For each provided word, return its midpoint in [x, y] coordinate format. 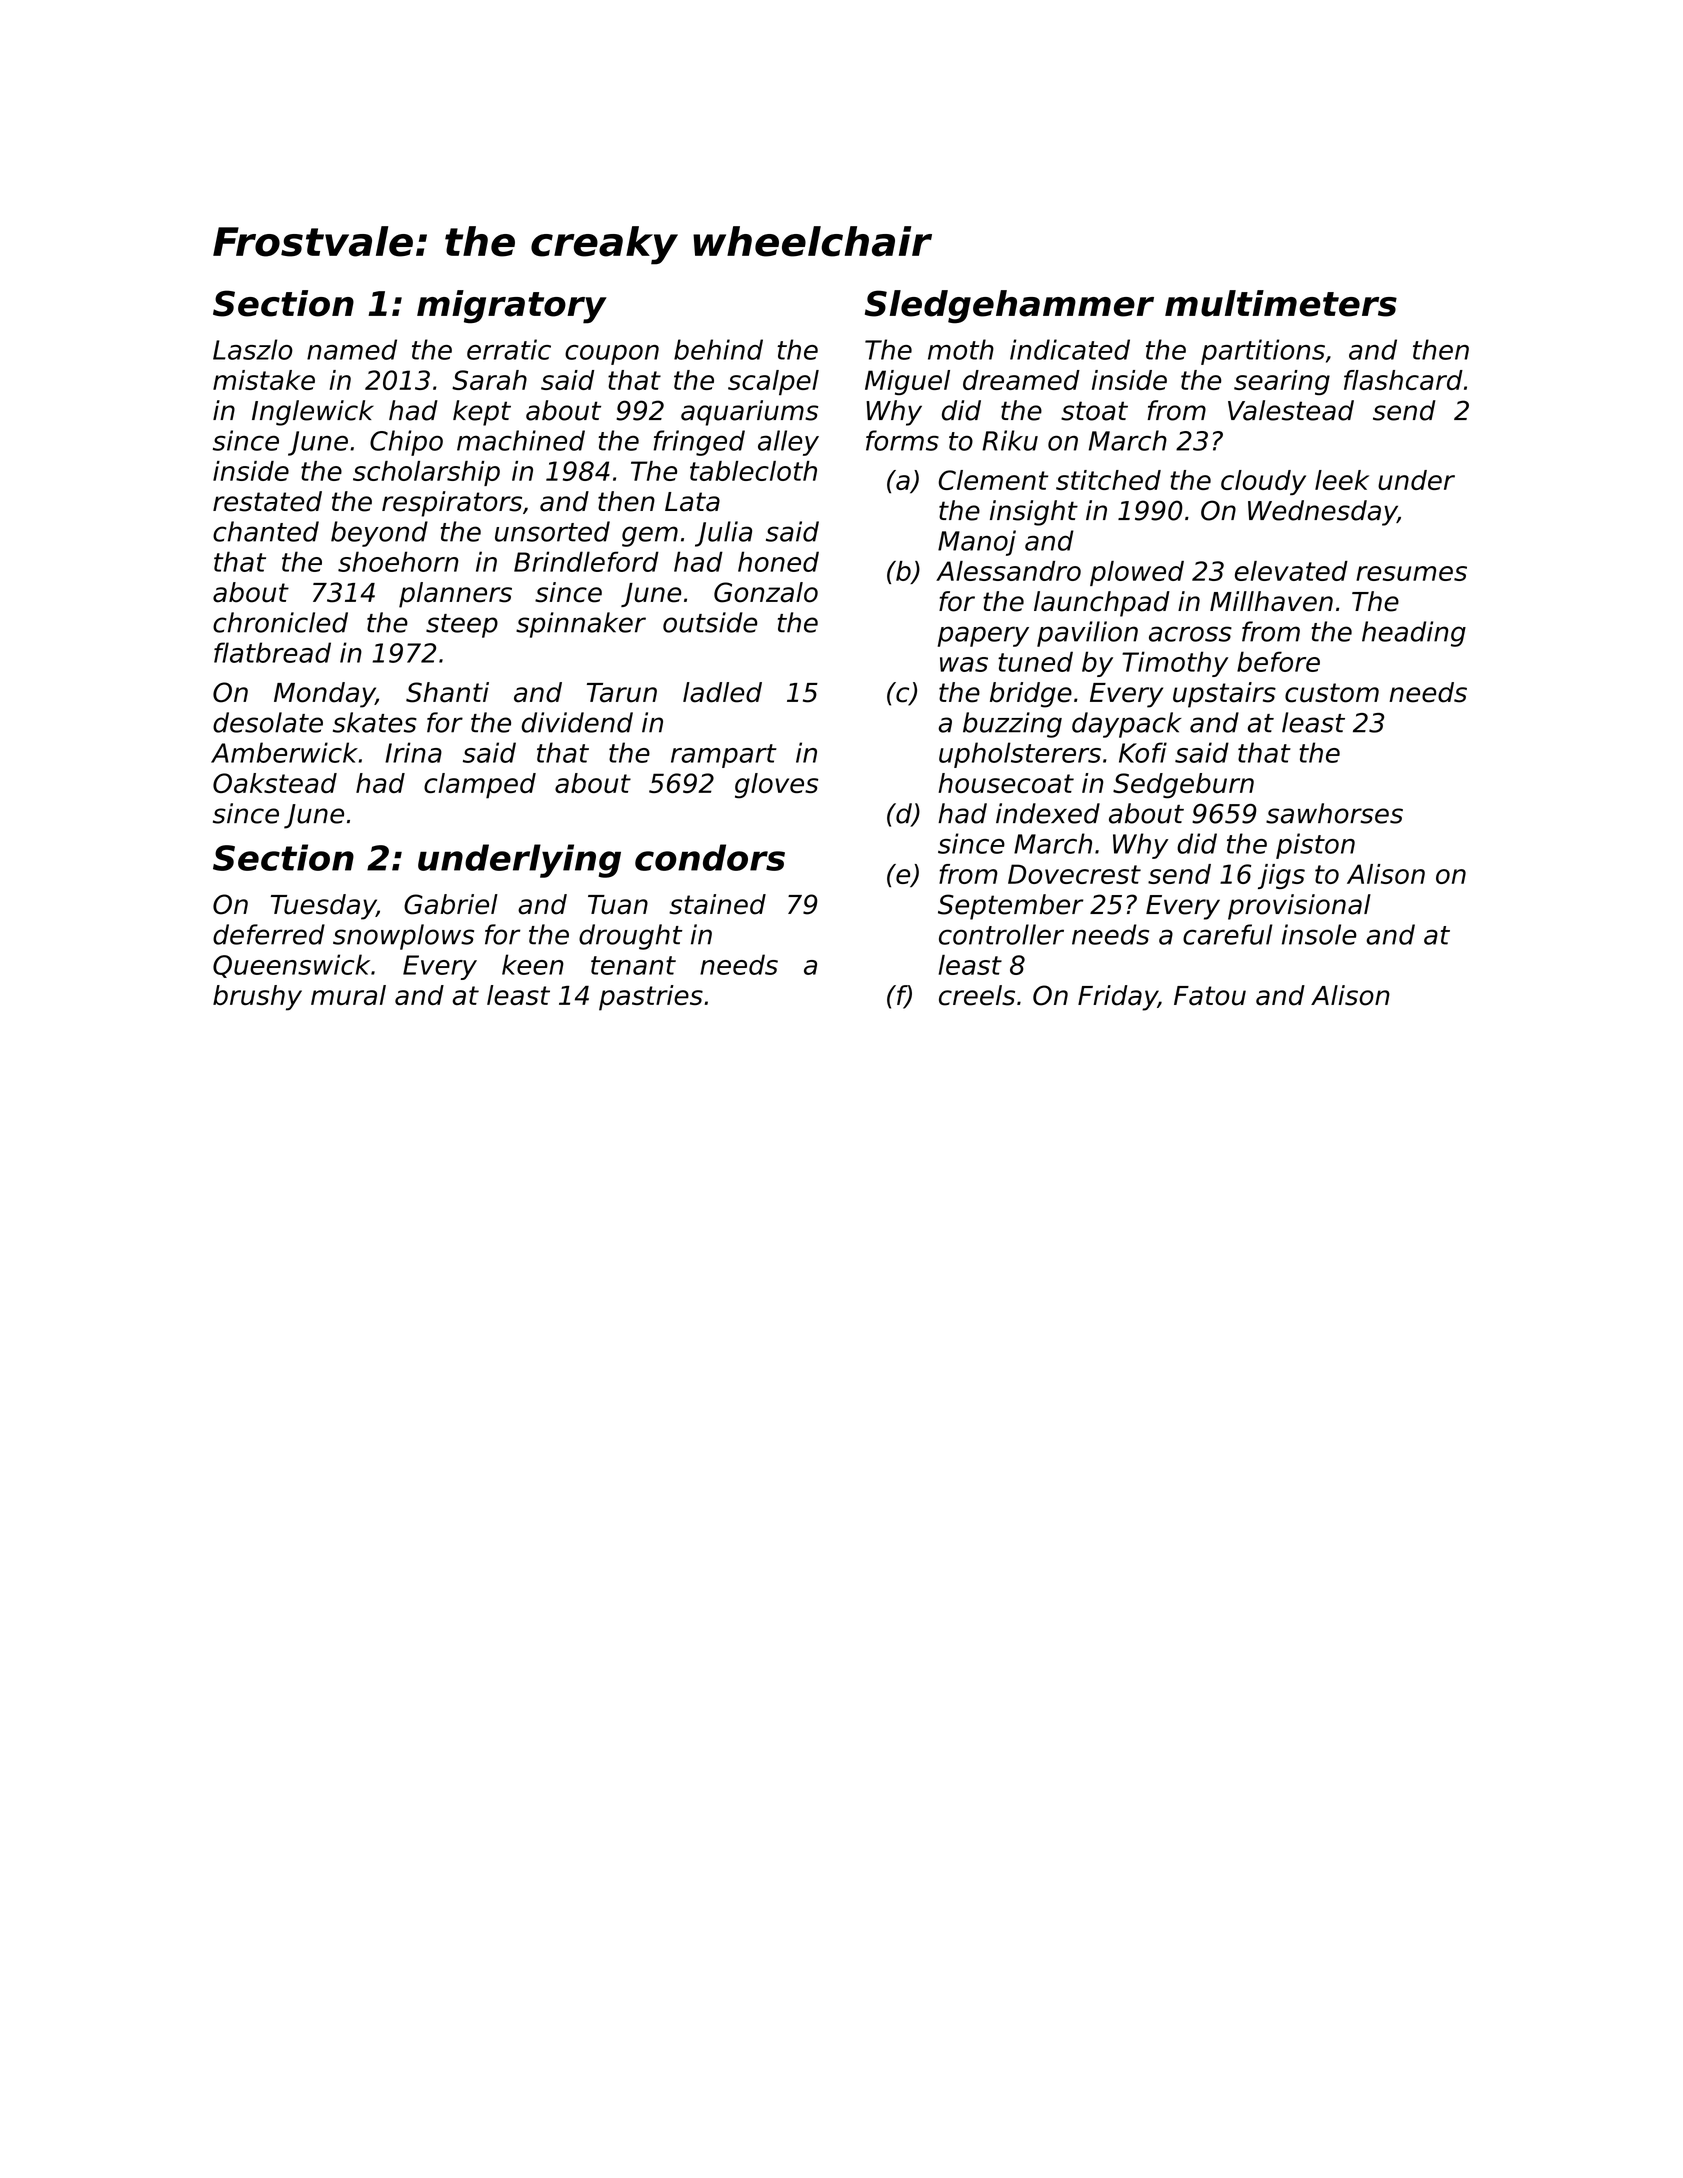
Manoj [977, 543]
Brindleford [586, 561]
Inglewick [313, 413]
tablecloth [753, 471]
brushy [257, 998]
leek [1342, 480]
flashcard [1403, 380]
